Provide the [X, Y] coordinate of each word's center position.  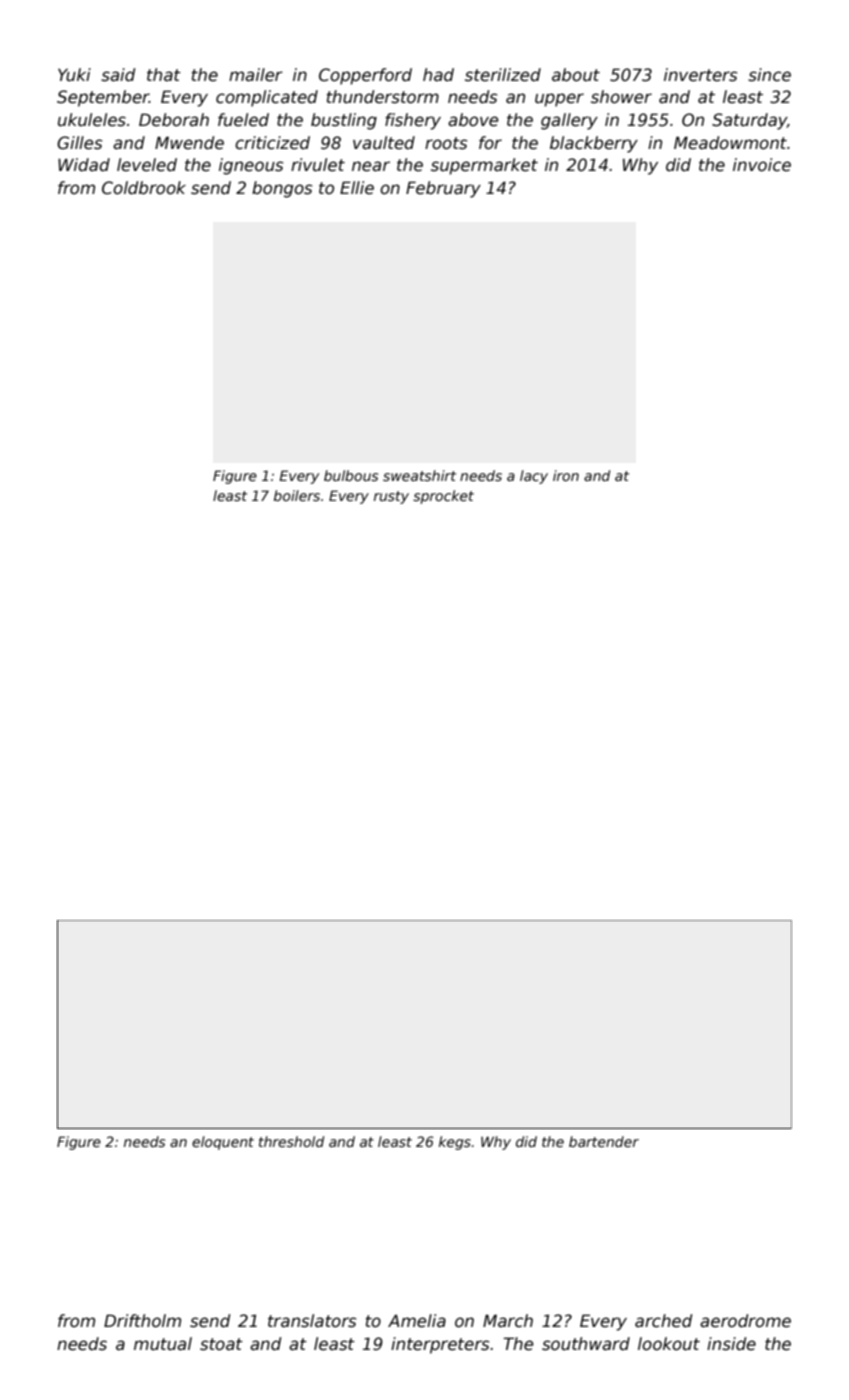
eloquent [223, 1143]
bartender [604, 1141]
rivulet [318, 165]
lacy [534, 477]
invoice [762, 165]
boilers [297, 495]
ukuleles [92, 120]
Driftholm [142, 1321]
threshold [291, 1141]
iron [566, 475]
